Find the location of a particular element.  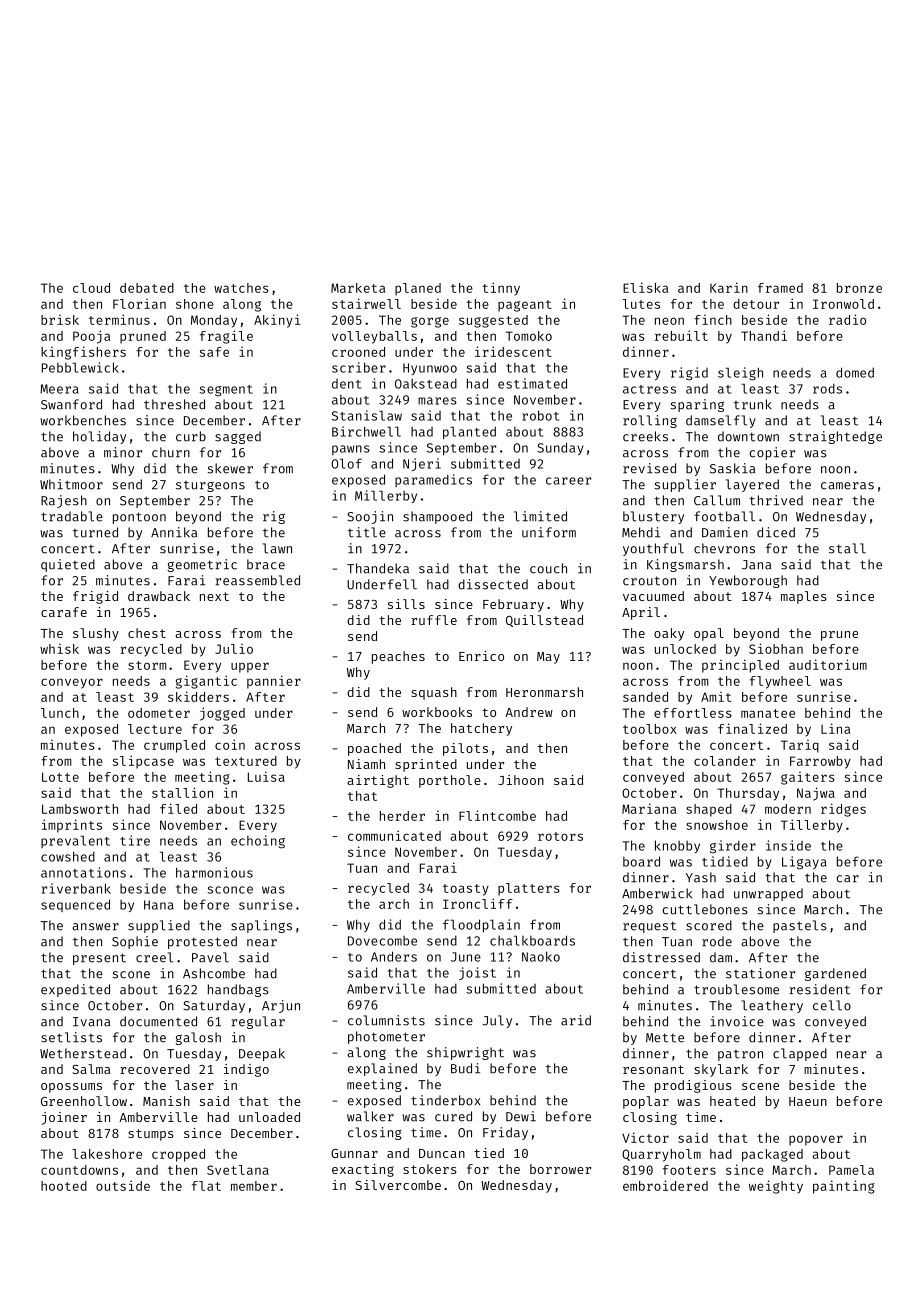

Anders is located at coordinates (394, 956).
